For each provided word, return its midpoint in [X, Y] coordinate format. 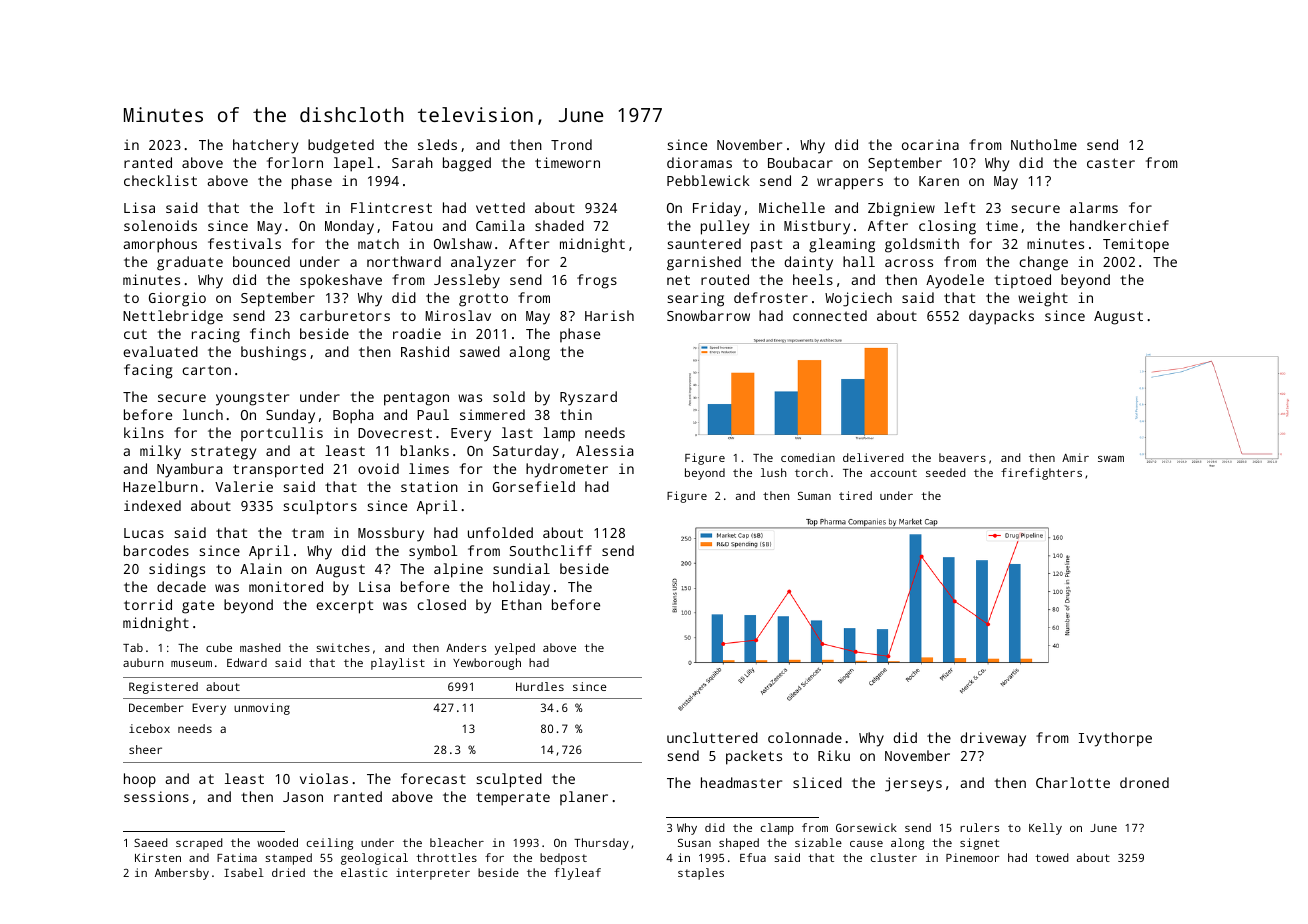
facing [148, 371]
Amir [1075, 457]
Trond [571, 144]
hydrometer [567, 470]
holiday [521, 588]
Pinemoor [973, 857]
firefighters [1041, 474]
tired [855, 495]
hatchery [265, 146]
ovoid [378, 468]
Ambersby [182, 874]
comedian [808, 457]
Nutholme [1044, 144]
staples [701, 874]
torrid [148, 604]
